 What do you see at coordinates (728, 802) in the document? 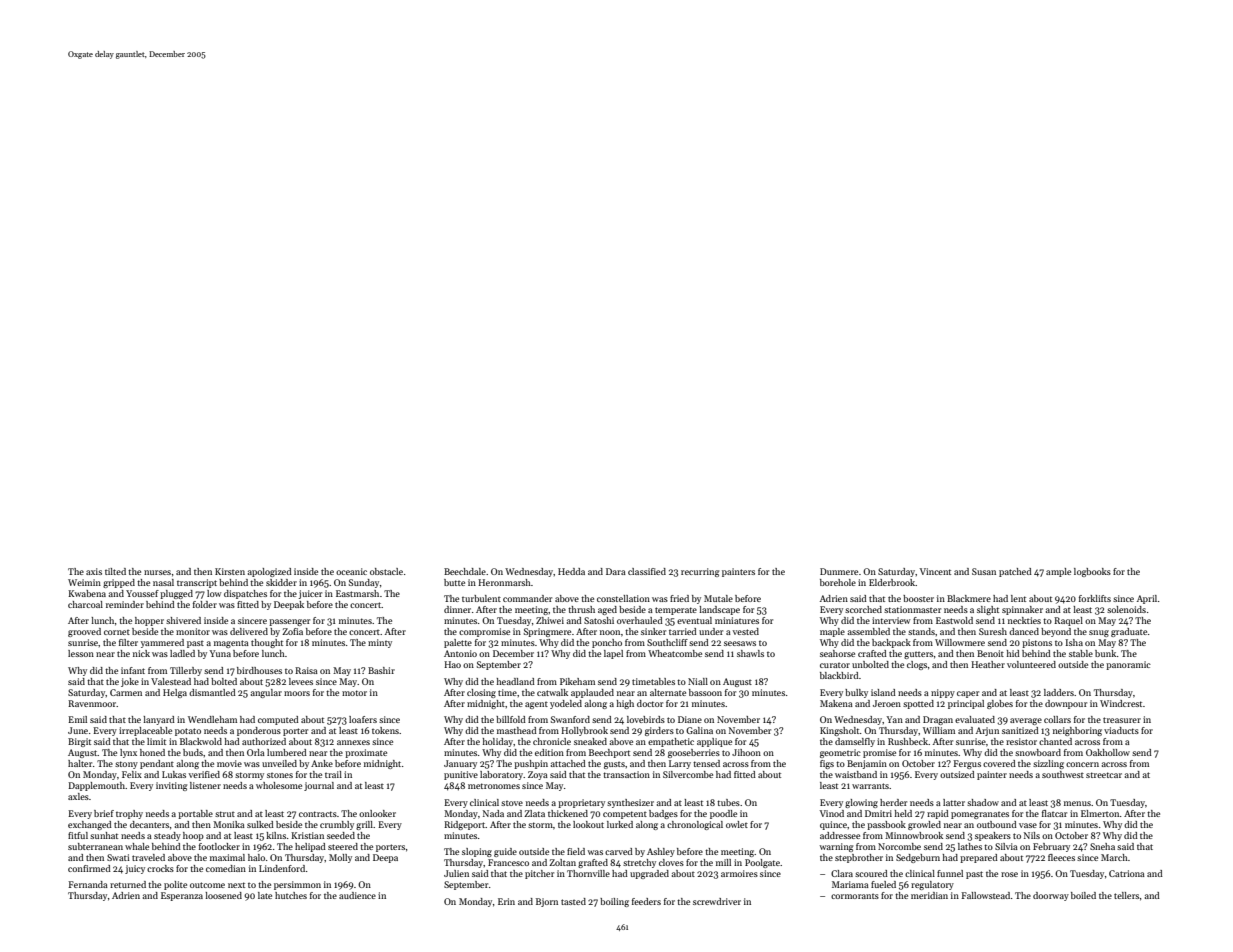
I see `tubes` at bounding box center [728, 802].
